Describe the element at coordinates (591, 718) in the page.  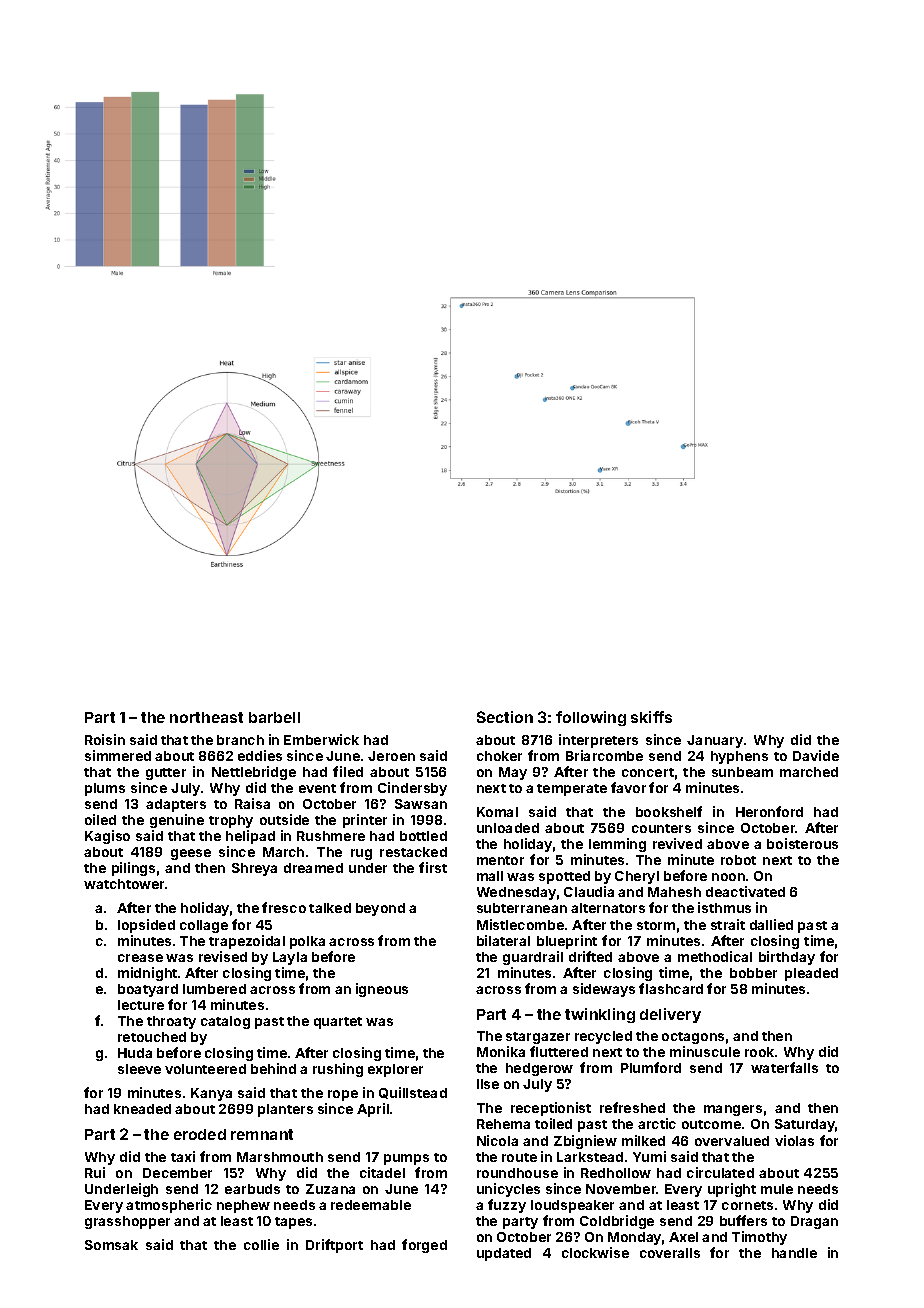
I see `following` at that location.
